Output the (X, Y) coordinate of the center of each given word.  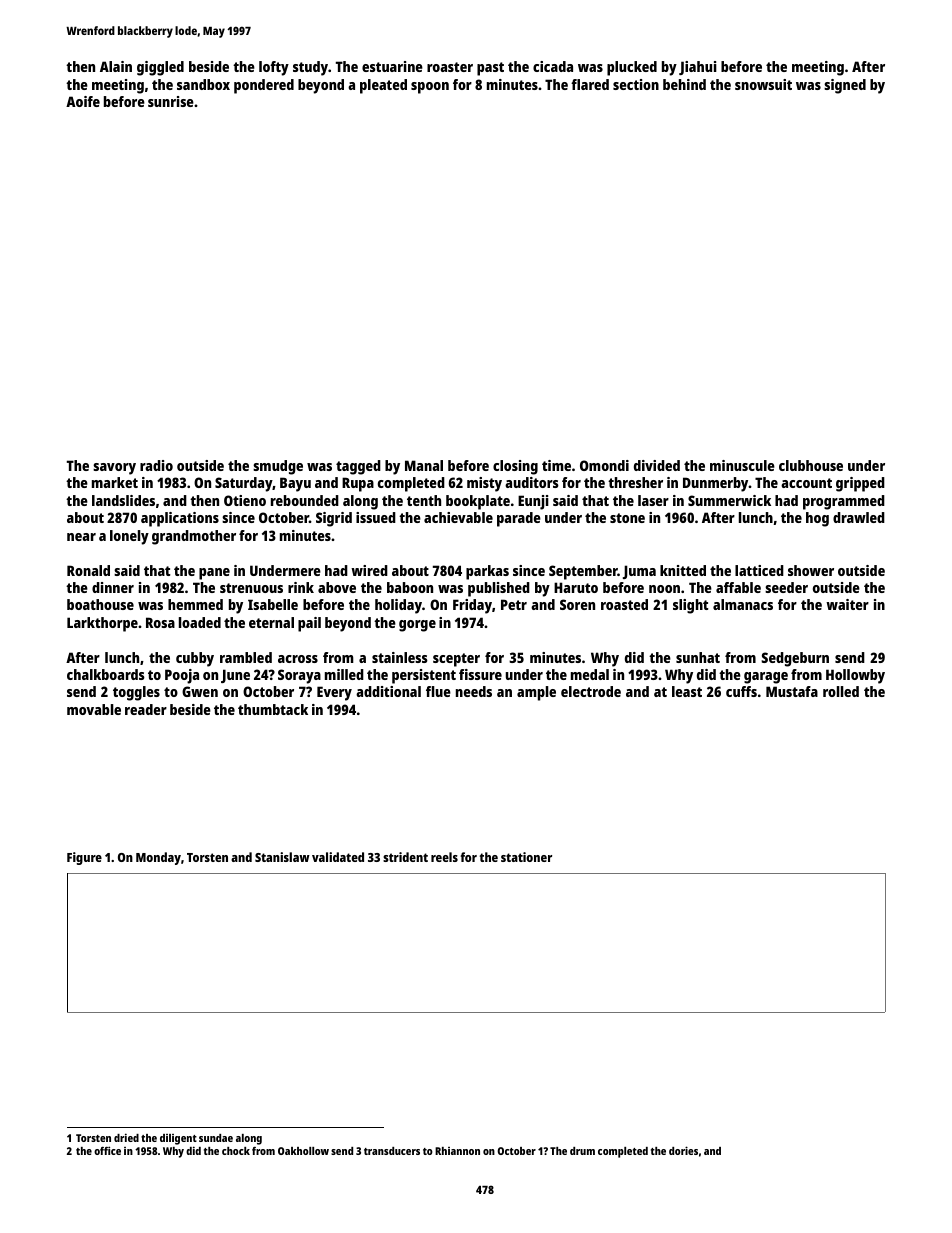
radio (156, 465)
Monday (158, 858)
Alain (116, 66)
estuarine (392, 66)
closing (515, 467)
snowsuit (763, 84)
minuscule (742, 465)
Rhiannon (457, 1151)
